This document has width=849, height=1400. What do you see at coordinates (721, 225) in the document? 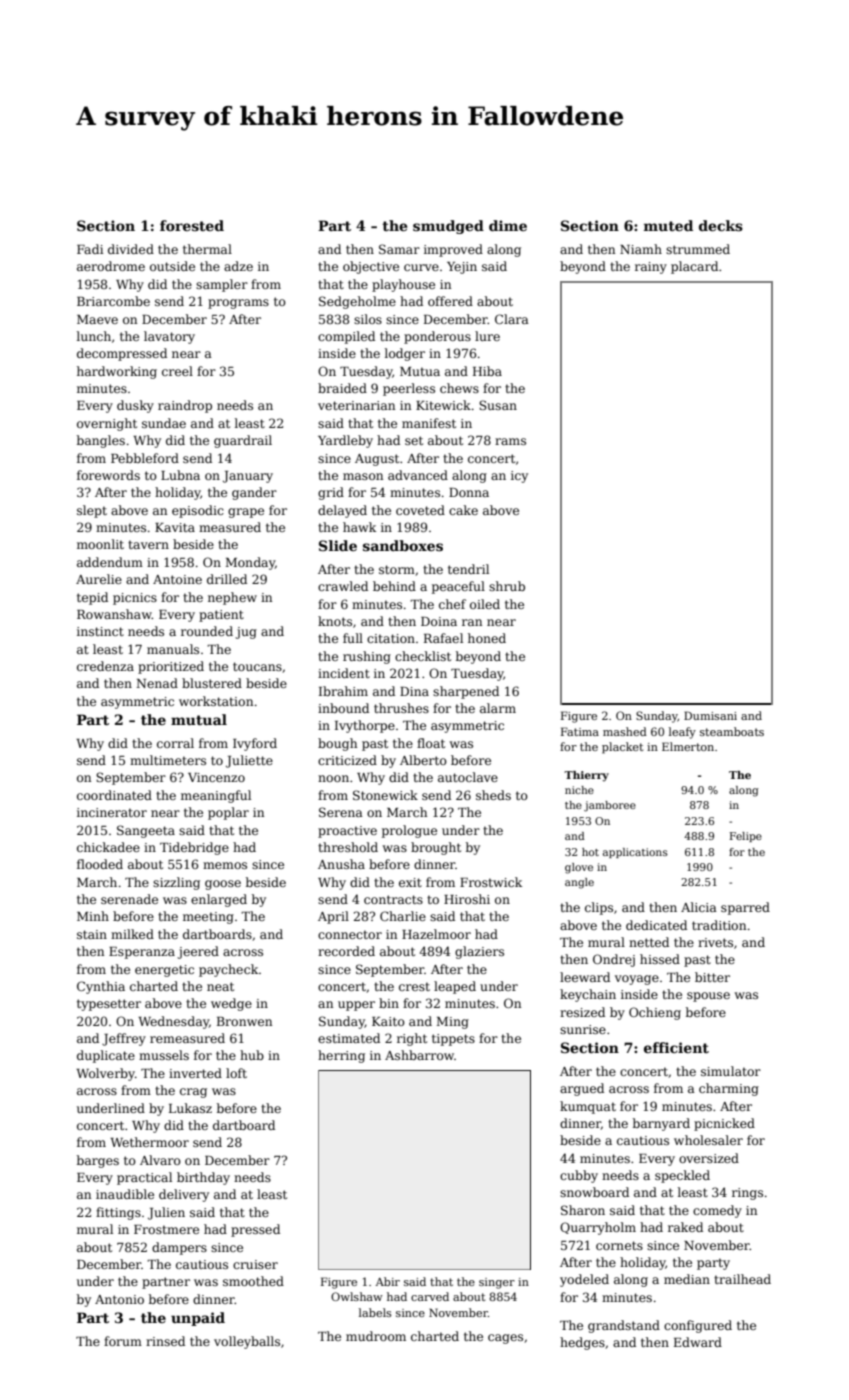
I see `decks` at bounding box center [721, 225].
